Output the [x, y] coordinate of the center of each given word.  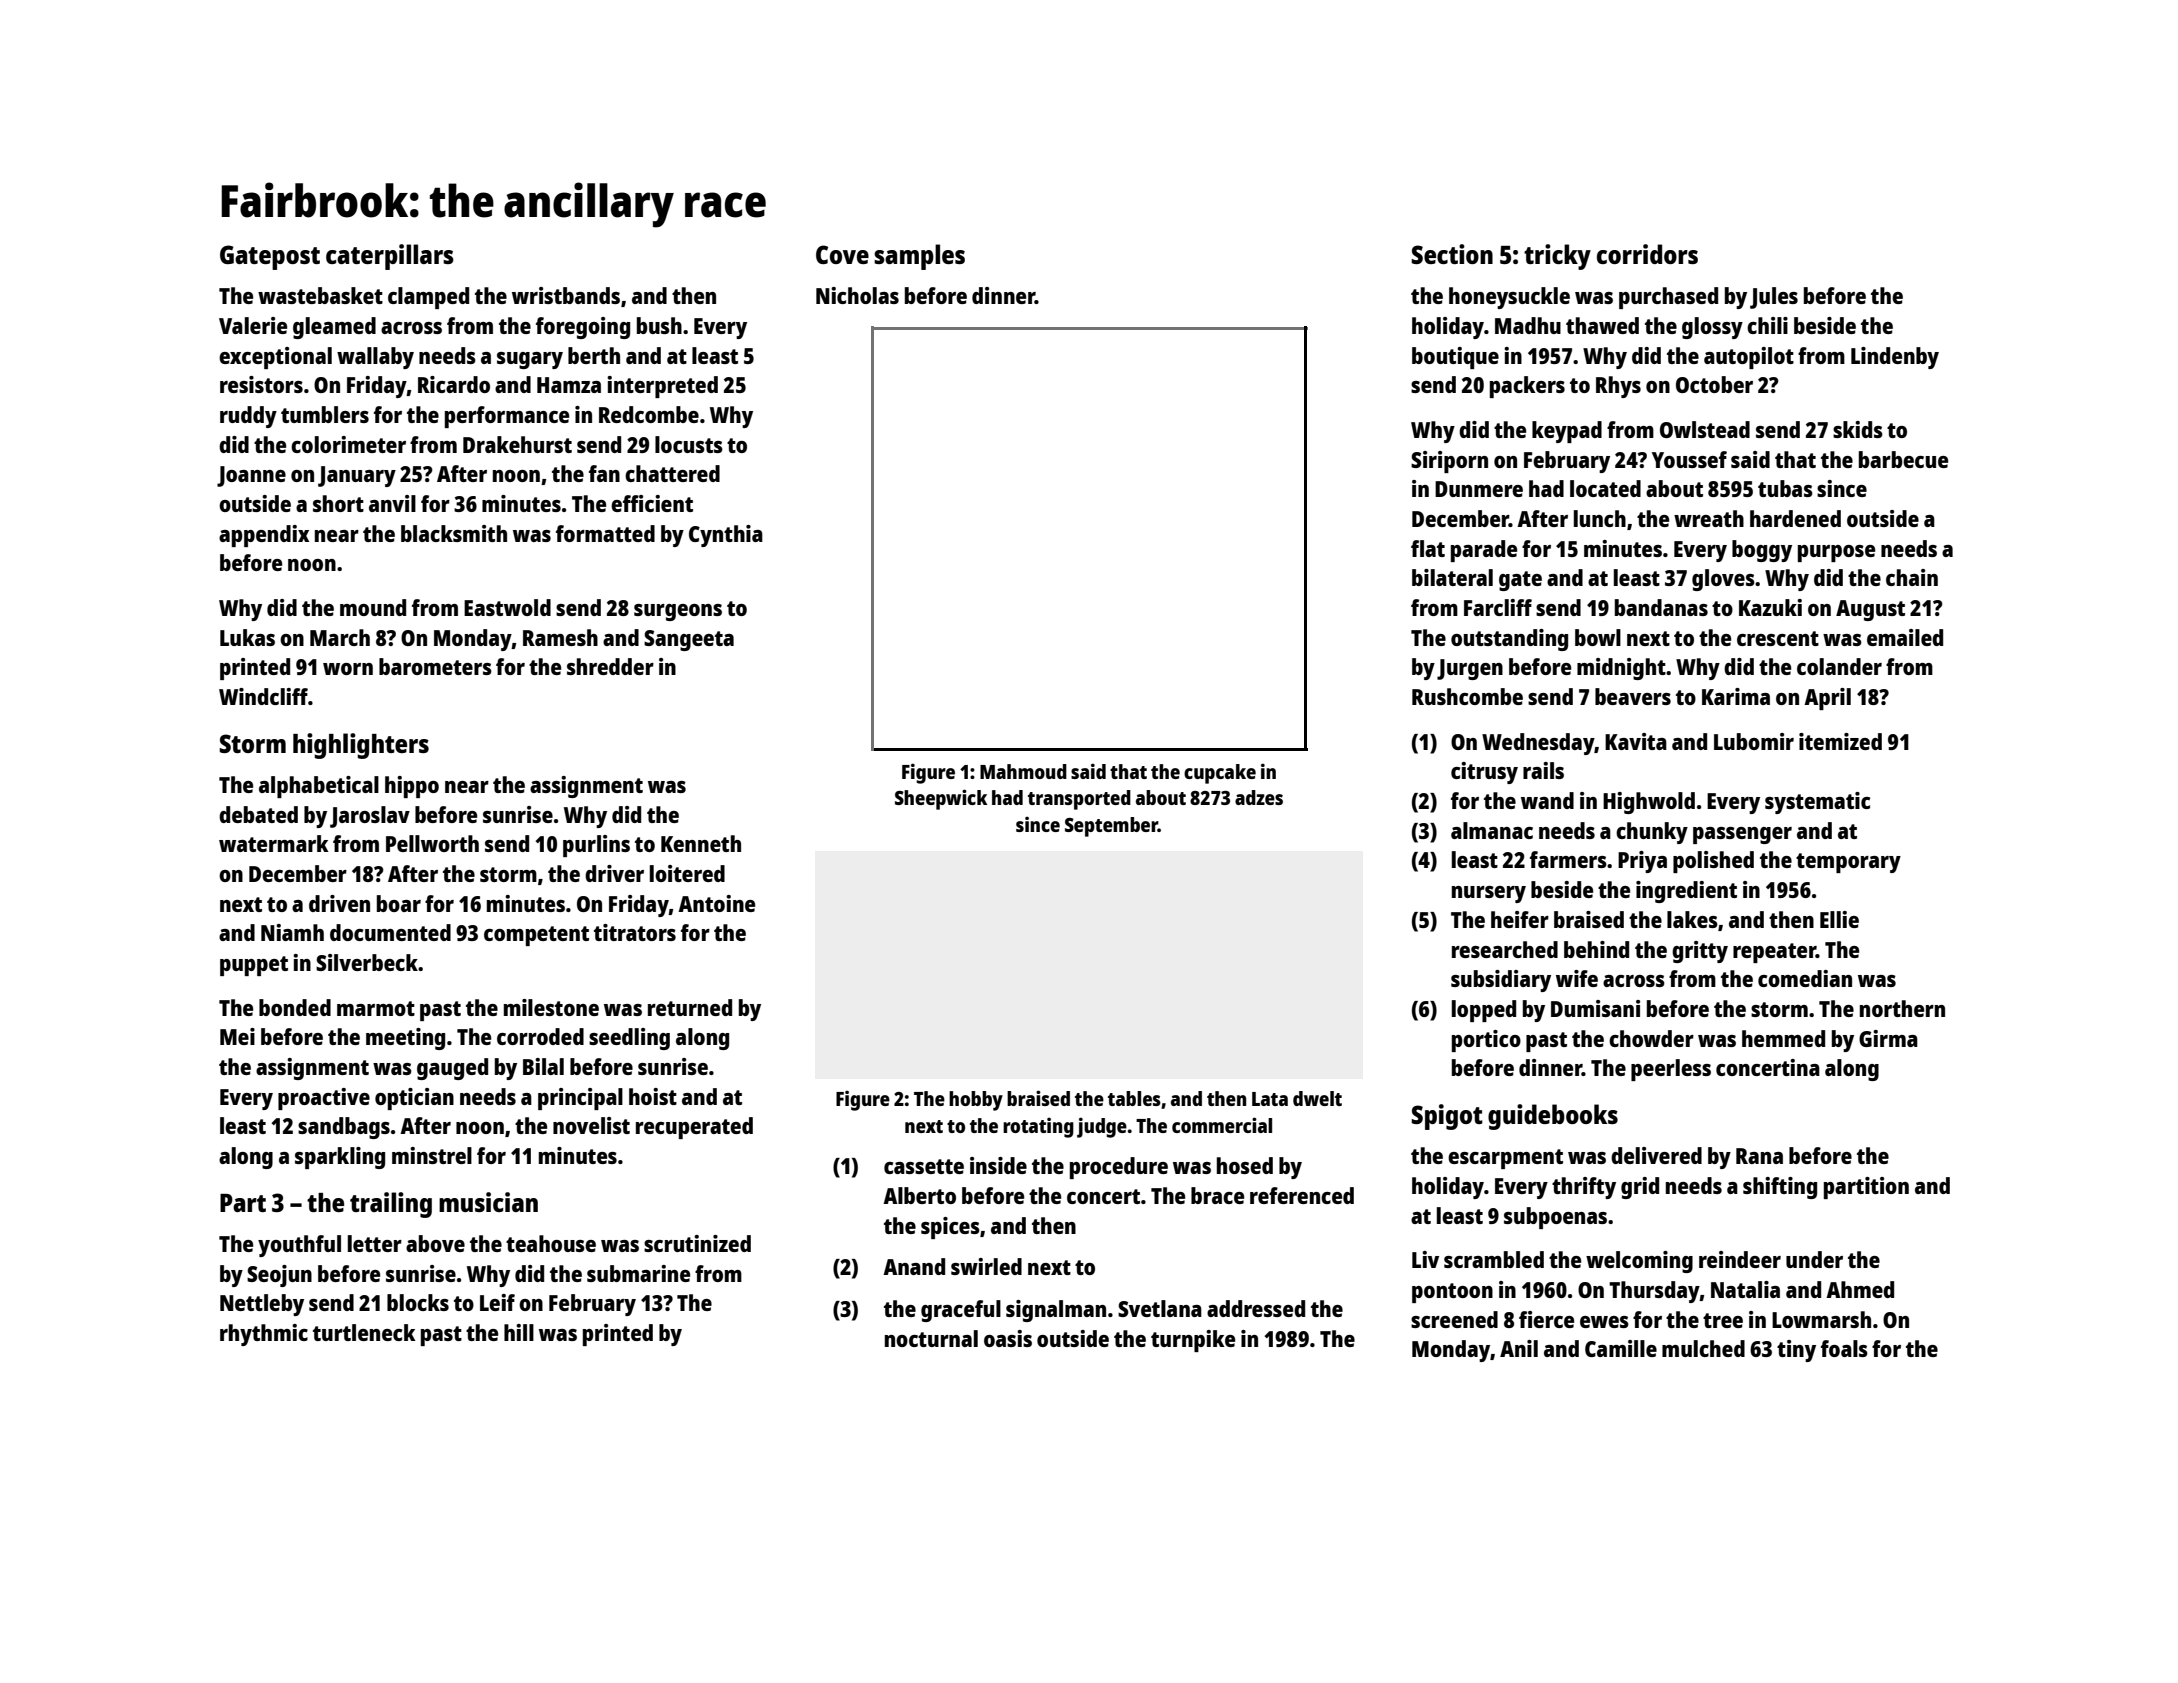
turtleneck [364, 1332]
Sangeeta [689, 640]
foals [1844, 1348]
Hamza [569, 385]
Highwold [1649, 803]
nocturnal [931, 1338]
